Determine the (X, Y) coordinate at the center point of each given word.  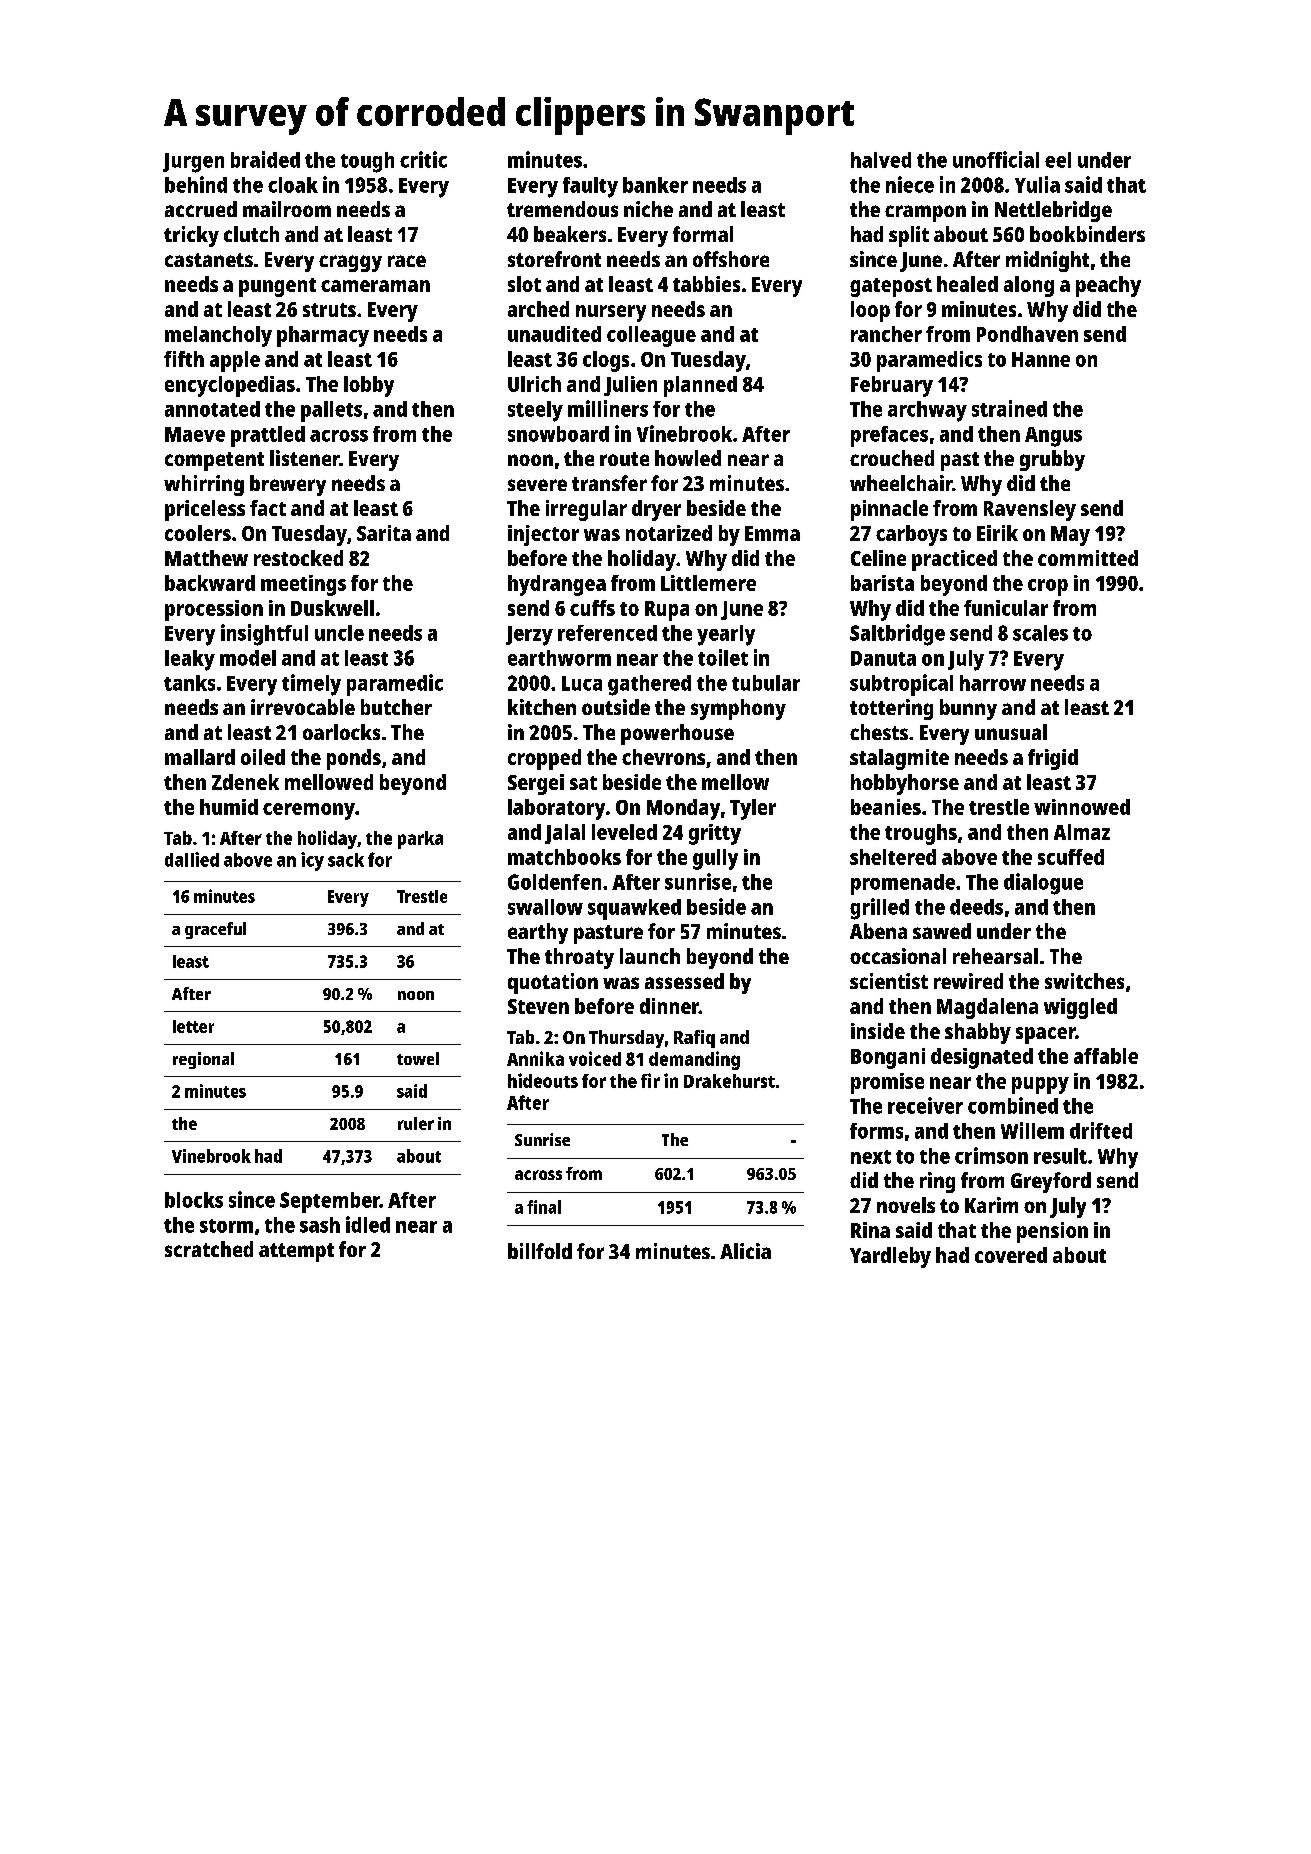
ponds (354, 759)
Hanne (1041, 359)
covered (1011, 1255)
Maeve (195, 434)
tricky (191, 236)
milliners (608, 408)
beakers (570, 234)
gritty (715, 834)
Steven (538, 1006)
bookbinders (1087, 234)
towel (418, 1058)
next (871, 1157)
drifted (1101, 1130)
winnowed (1082, 807)
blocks (194, 1200)
